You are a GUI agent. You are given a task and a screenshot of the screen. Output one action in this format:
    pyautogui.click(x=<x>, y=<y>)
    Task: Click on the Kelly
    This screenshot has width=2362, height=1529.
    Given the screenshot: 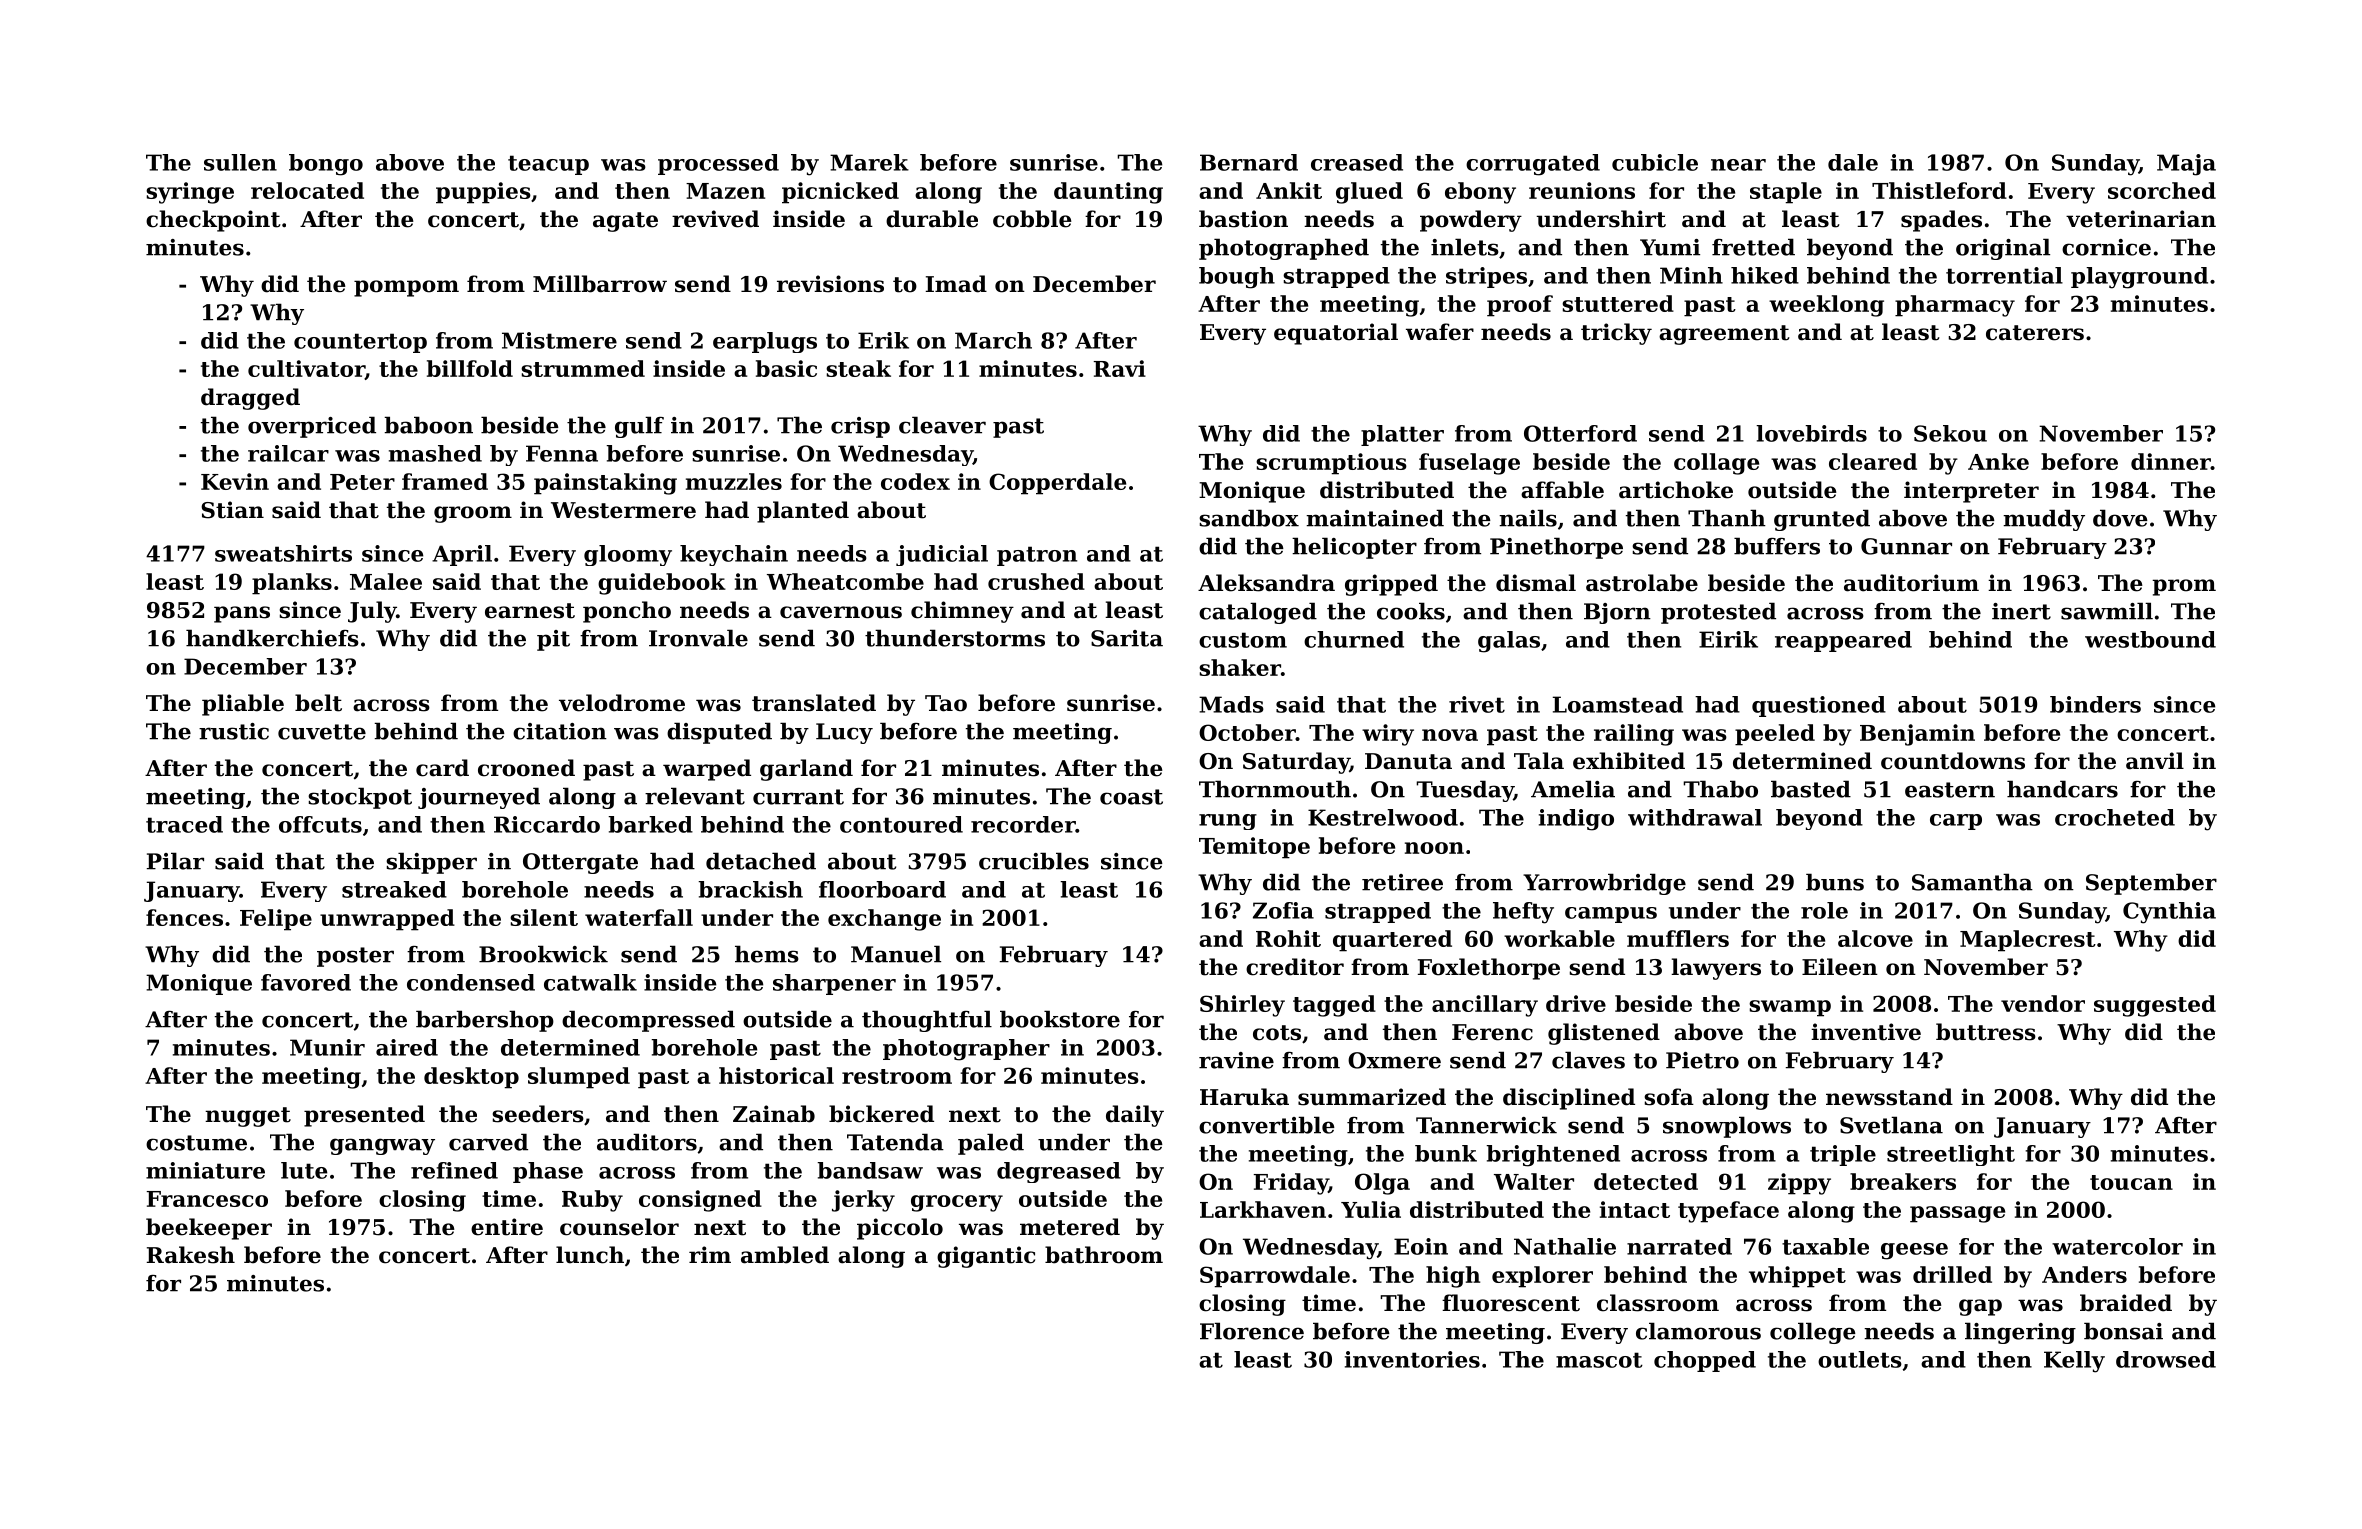 What is the action you would take?
    pyautogui.click(x=2074, y=1362)
